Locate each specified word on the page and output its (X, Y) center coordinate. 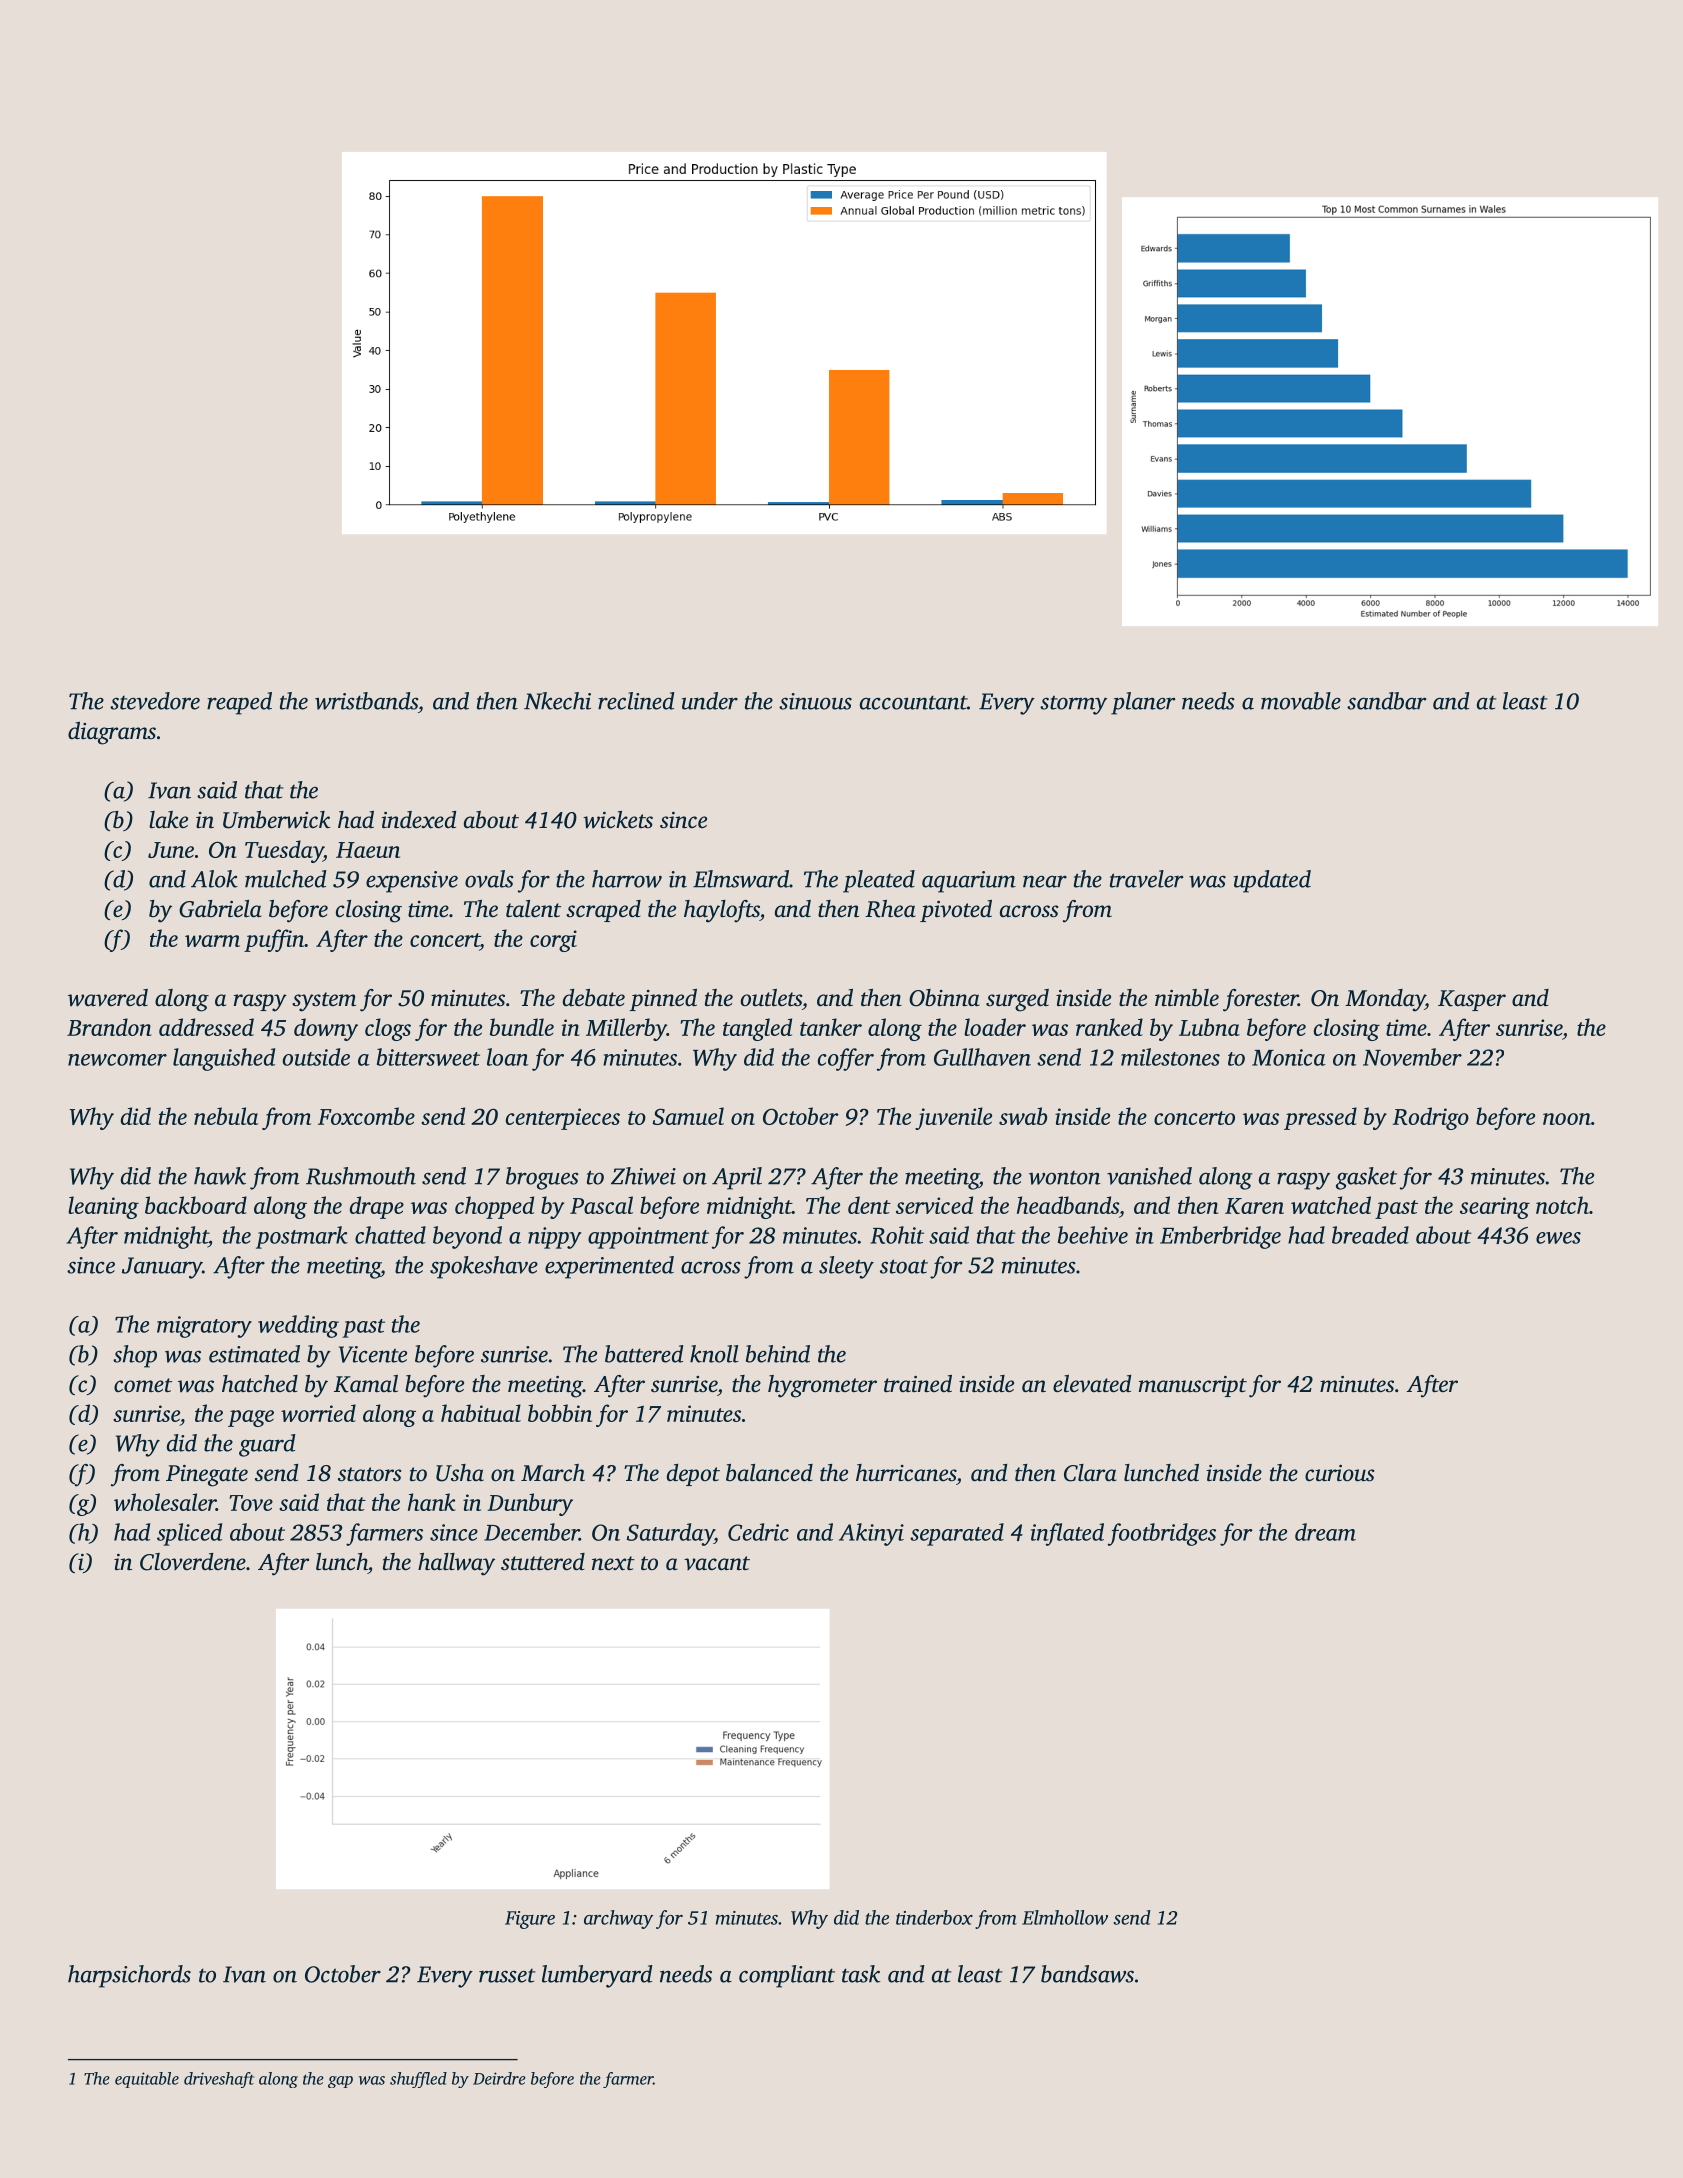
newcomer (117, 1060)
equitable (147, 2080)
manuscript (1193, 1386)
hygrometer (822, 1386)
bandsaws (1087, 1974)
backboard (196, 1205)
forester (1260, 1000)
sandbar (1386, 701)
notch (1562, 1205)
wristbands (366, 701)
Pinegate (207, 1476)
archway (618, 1919)
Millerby (626, 1029)
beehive (1093, 1235)
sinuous (815, 701)
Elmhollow (1065, 1917)
